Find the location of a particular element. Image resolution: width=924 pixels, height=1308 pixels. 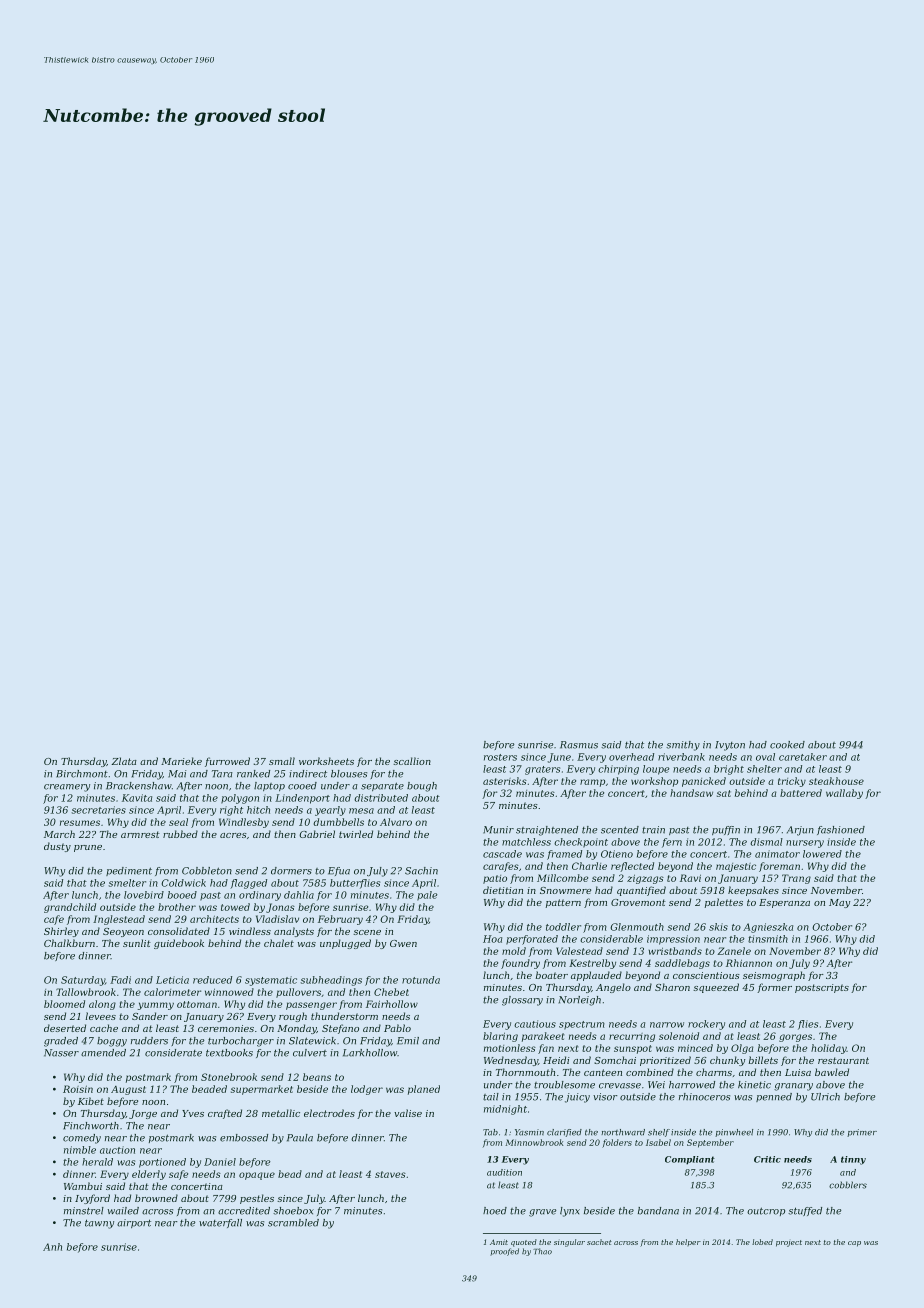

shelf is located at coordinates (659, 1133).
